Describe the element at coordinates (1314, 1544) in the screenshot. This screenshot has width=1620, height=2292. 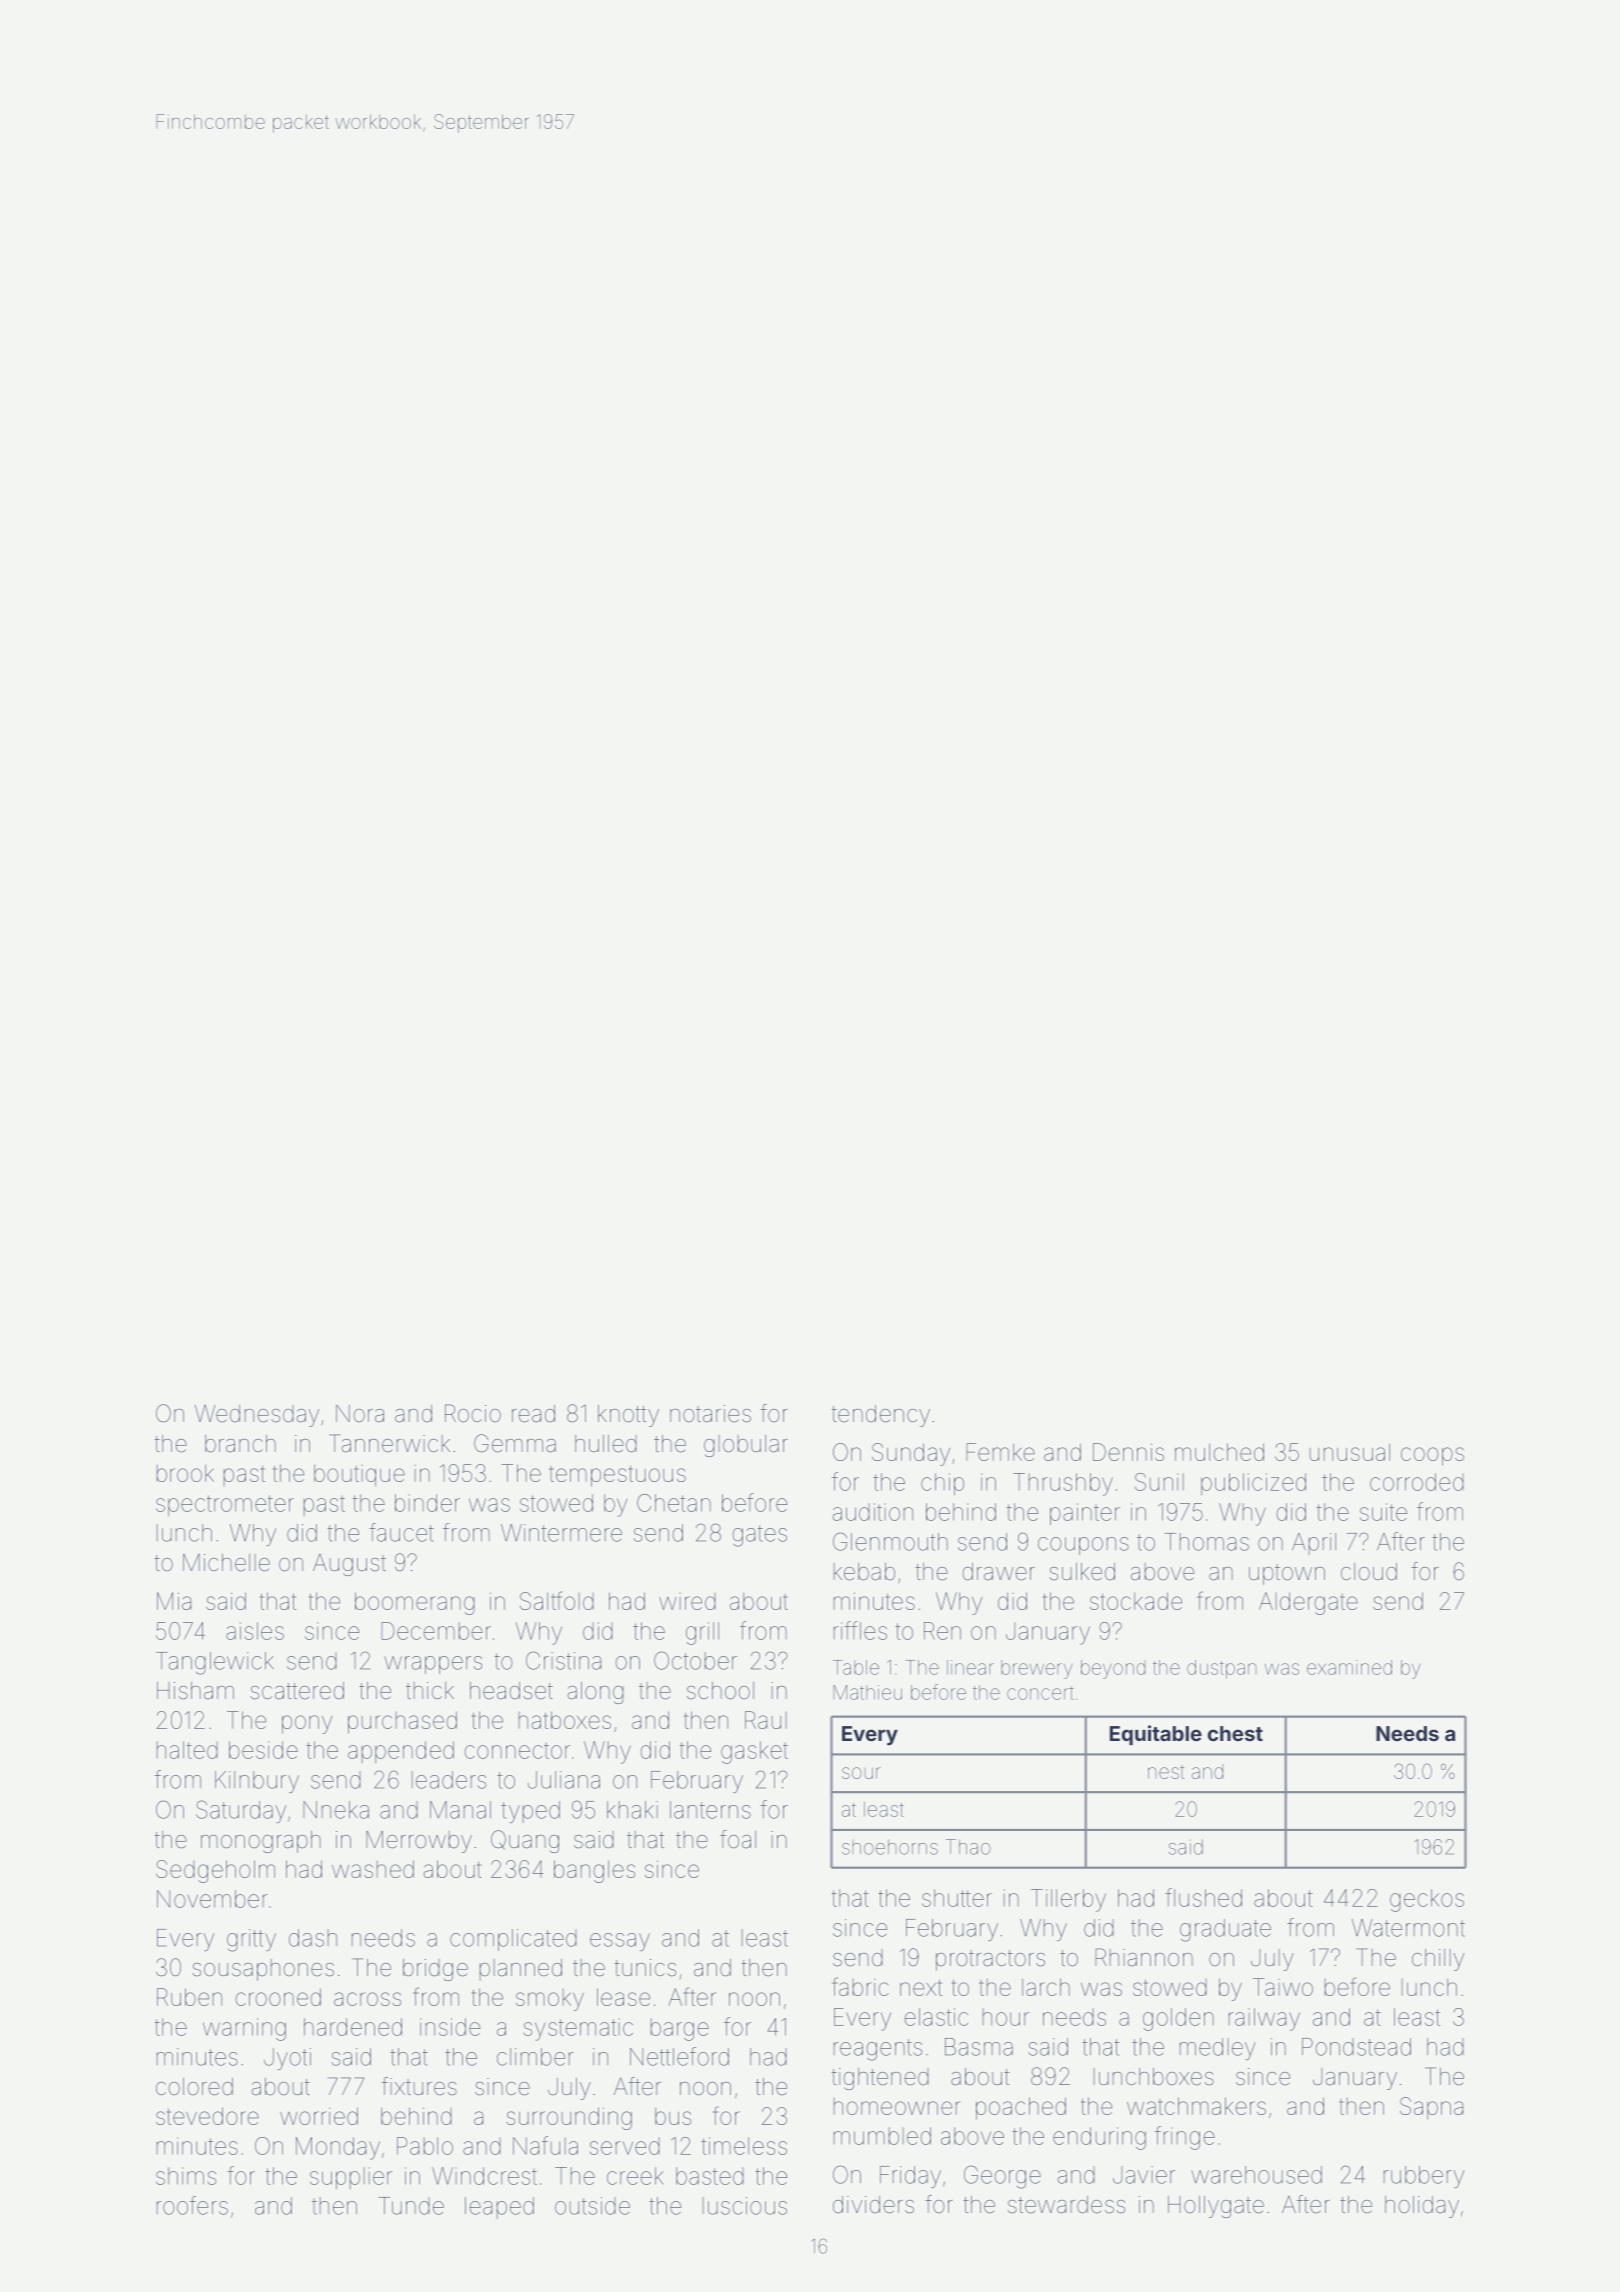
I see `April` at that location.
